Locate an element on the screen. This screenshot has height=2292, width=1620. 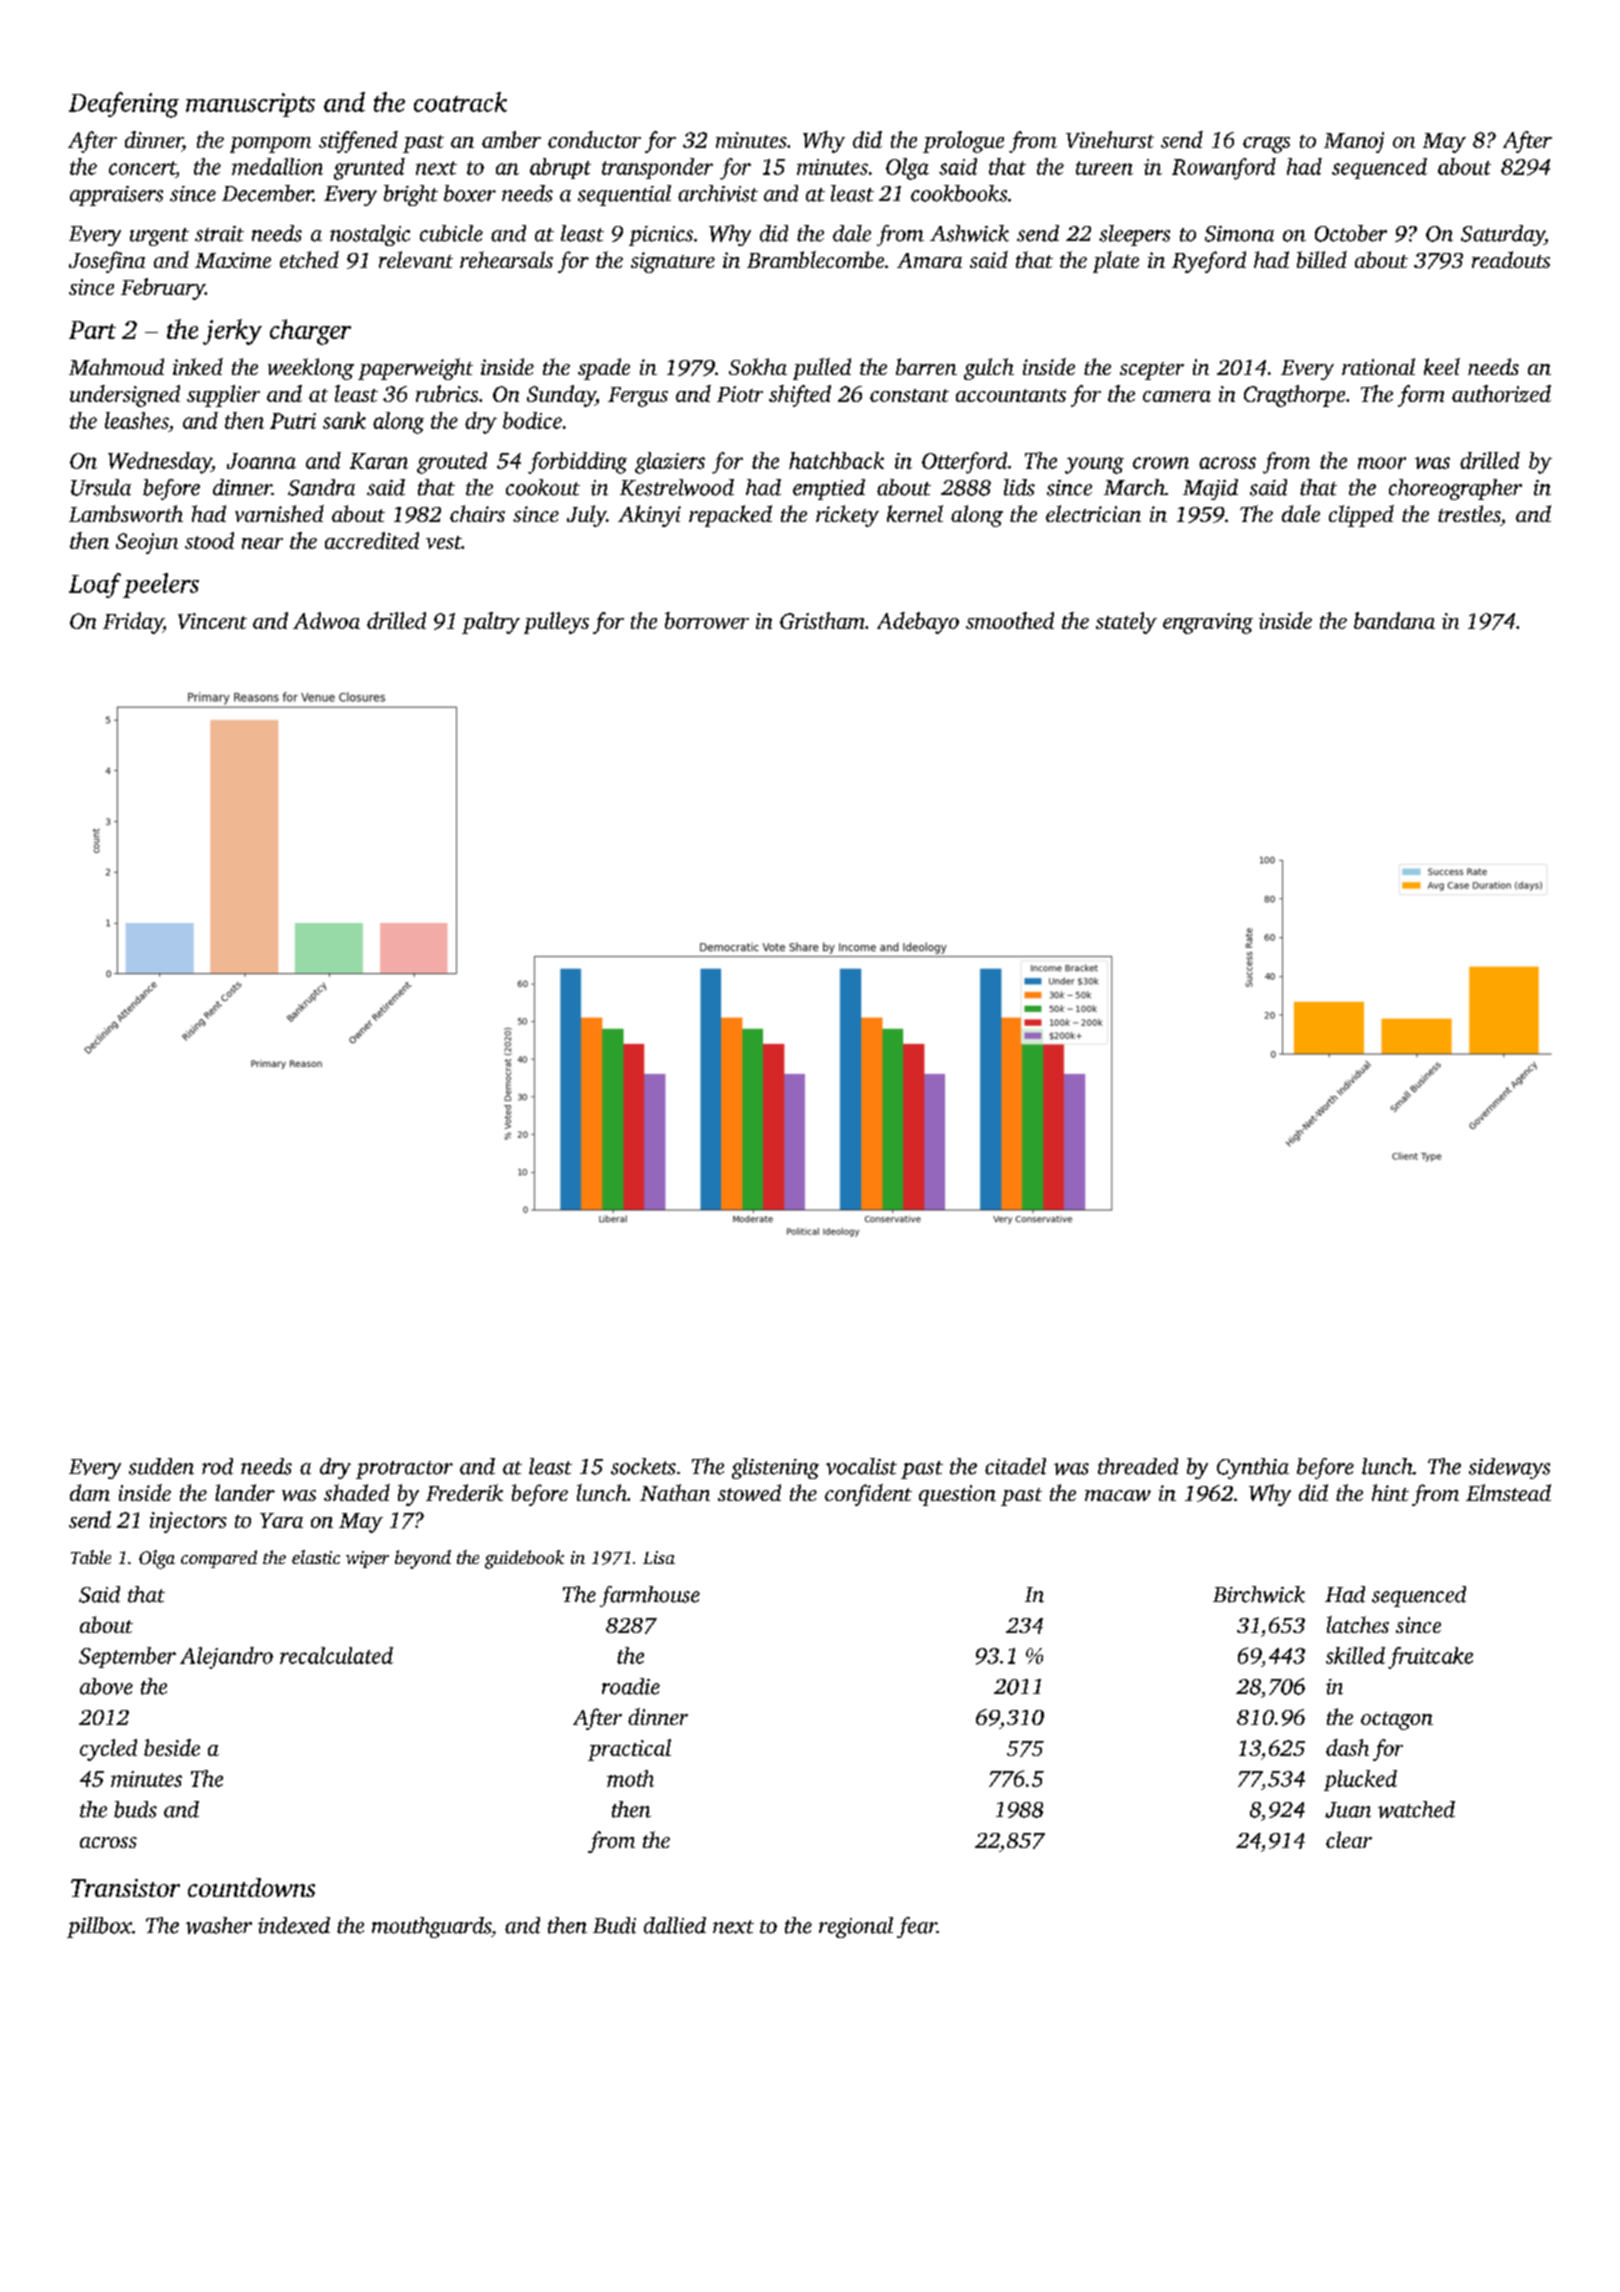
authorized is located at coordinates (1501, 393).
